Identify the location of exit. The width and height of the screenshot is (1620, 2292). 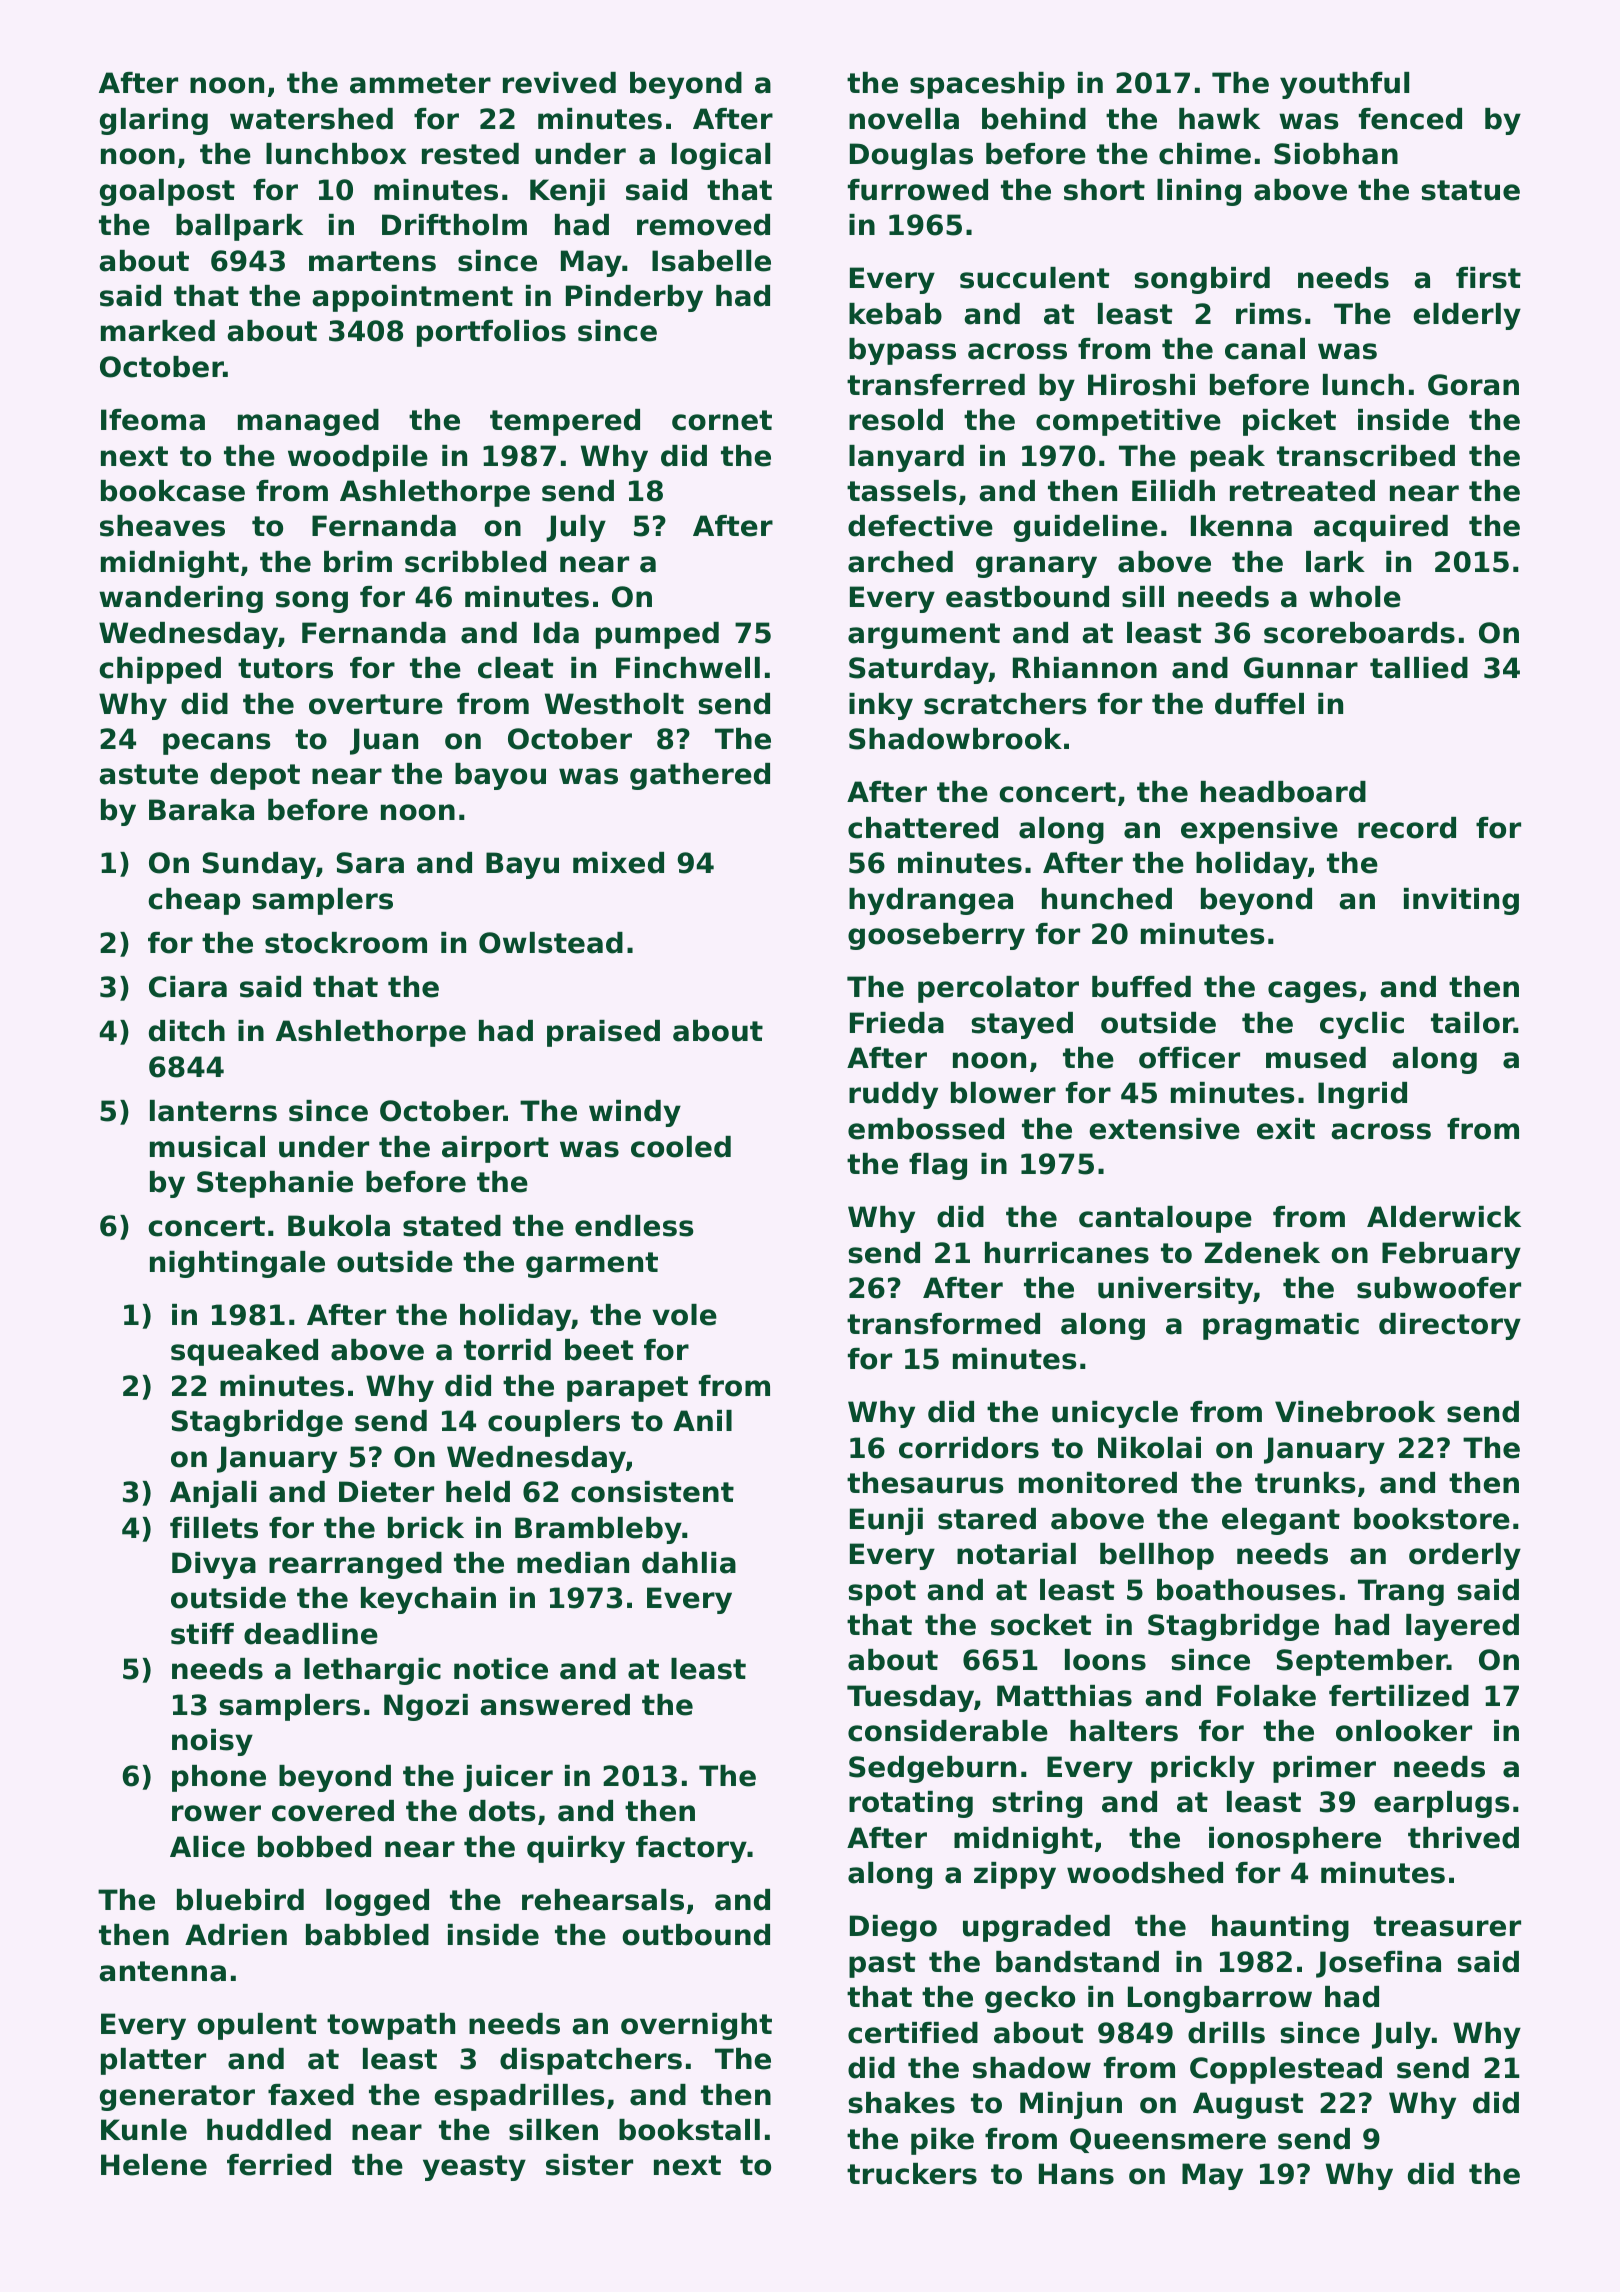
(1286, 1129).
